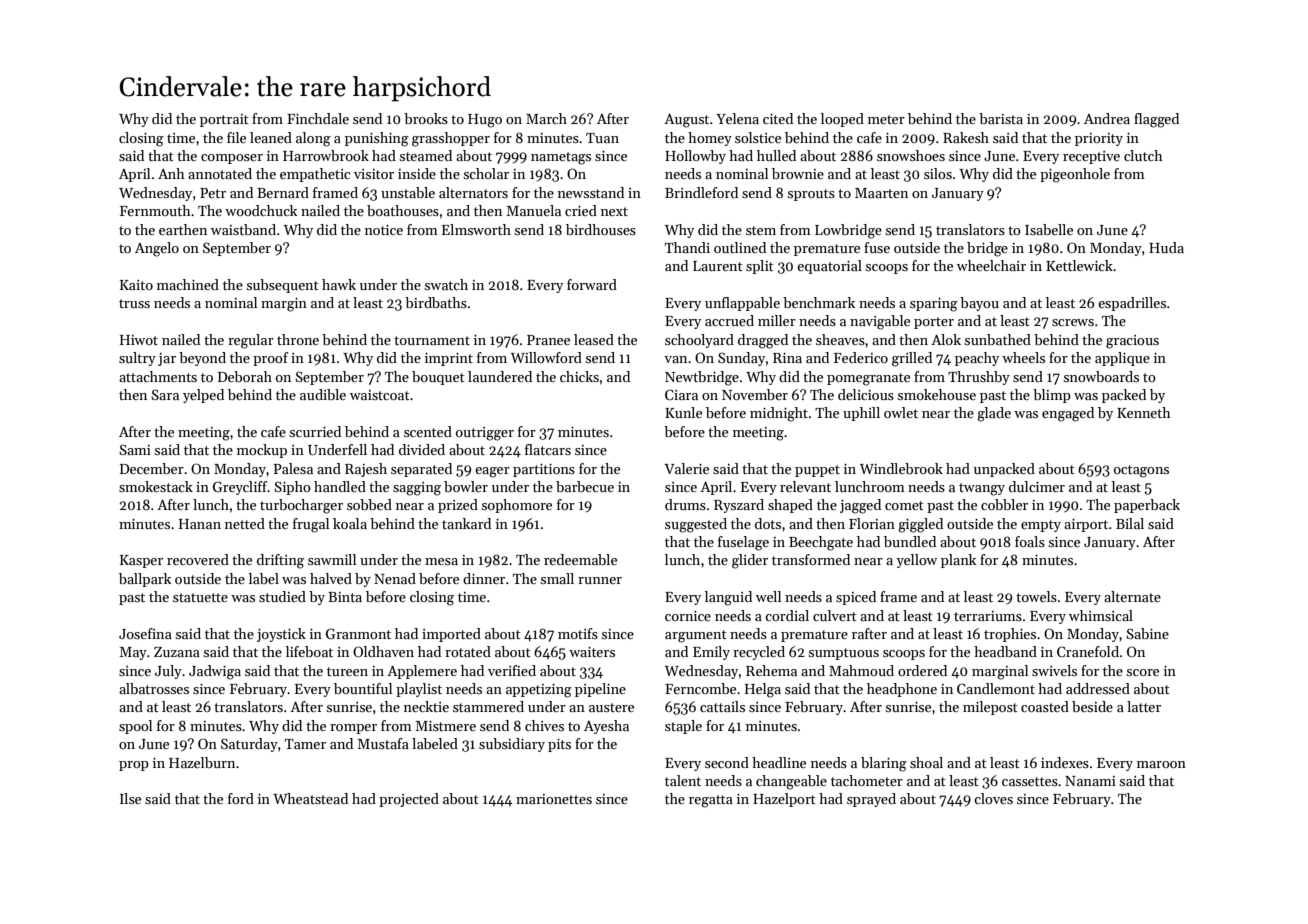 Image resolution: width=1308 pixels, height=924 pixels. Describe the element at coordinates (310, 798) in the image. I see `Wheatstead` at that location.
